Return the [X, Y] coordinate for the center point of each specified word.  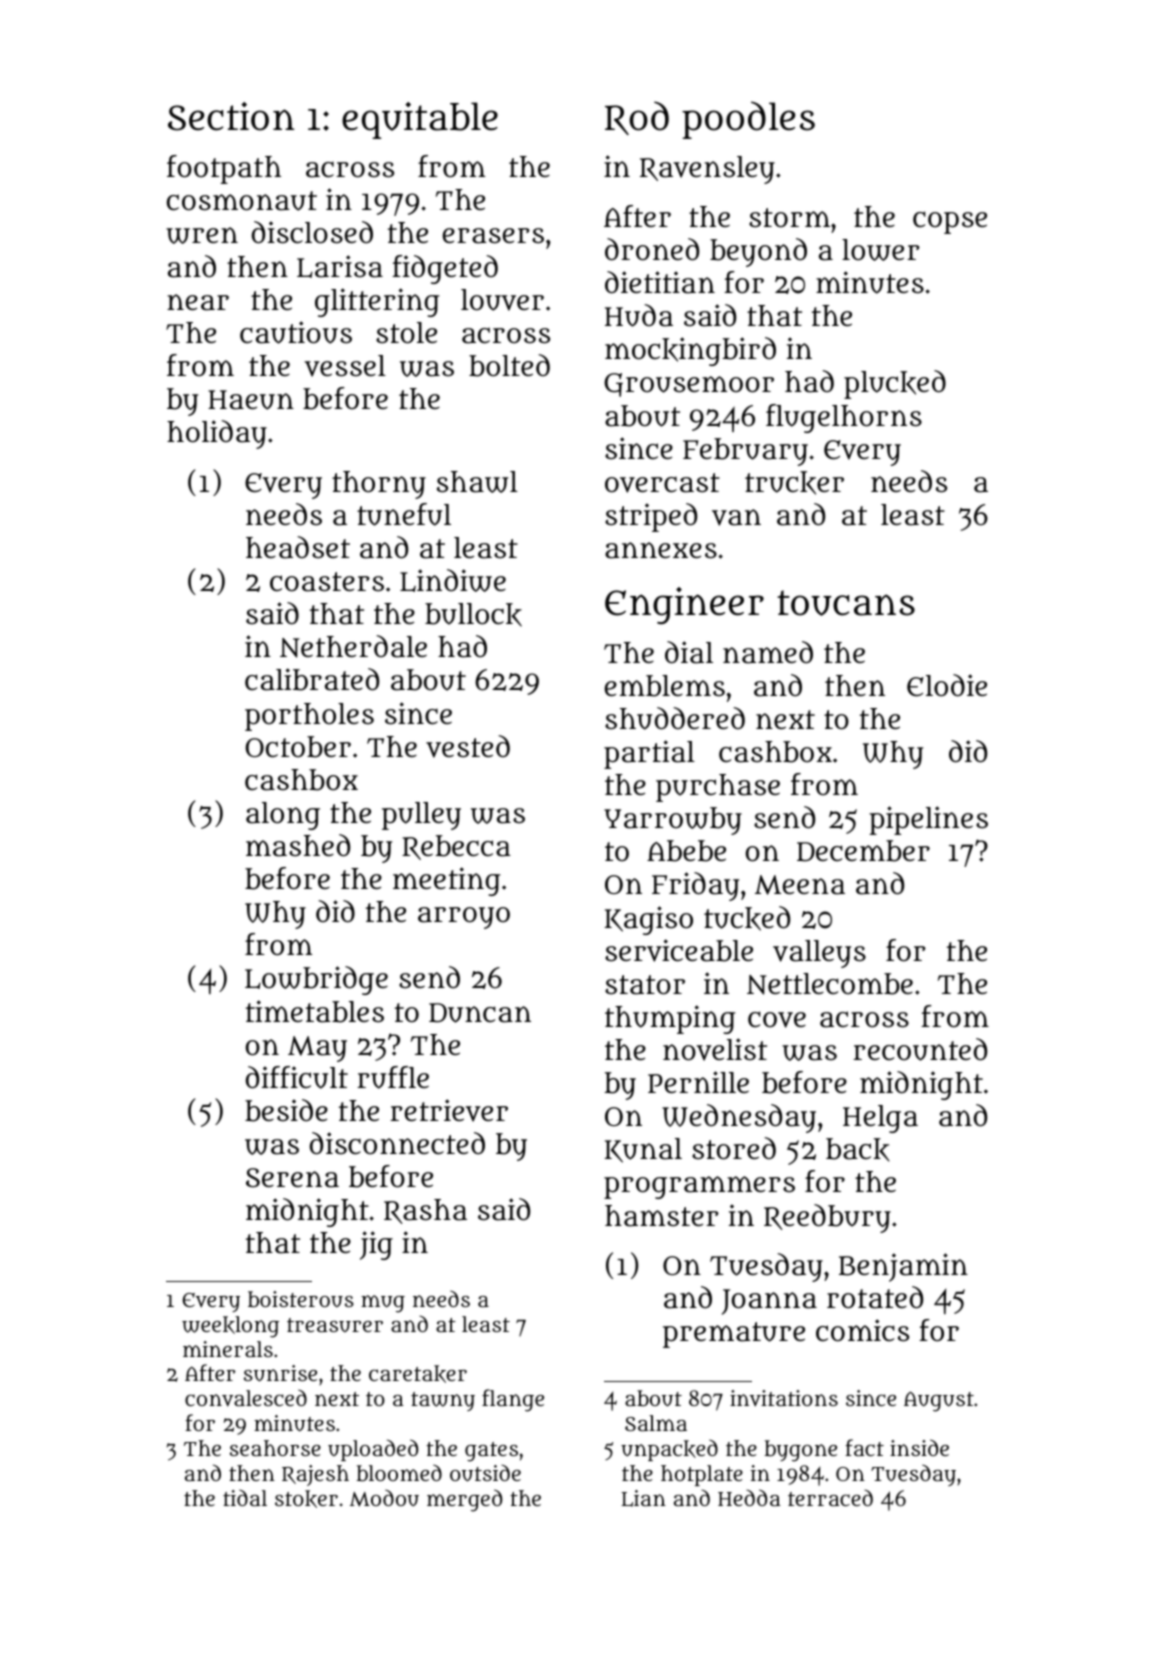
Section [231, 116]
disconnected [397, 1143]
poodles [748, 120]
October [298, 747]
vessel [345, 366]
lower [881, 250]
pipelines [928, 820]
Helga [880, 1119]
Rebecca [456, 847]
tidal [245, 1497]
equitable [420, 120]
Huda [639, 315]
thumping [670, 1019]
